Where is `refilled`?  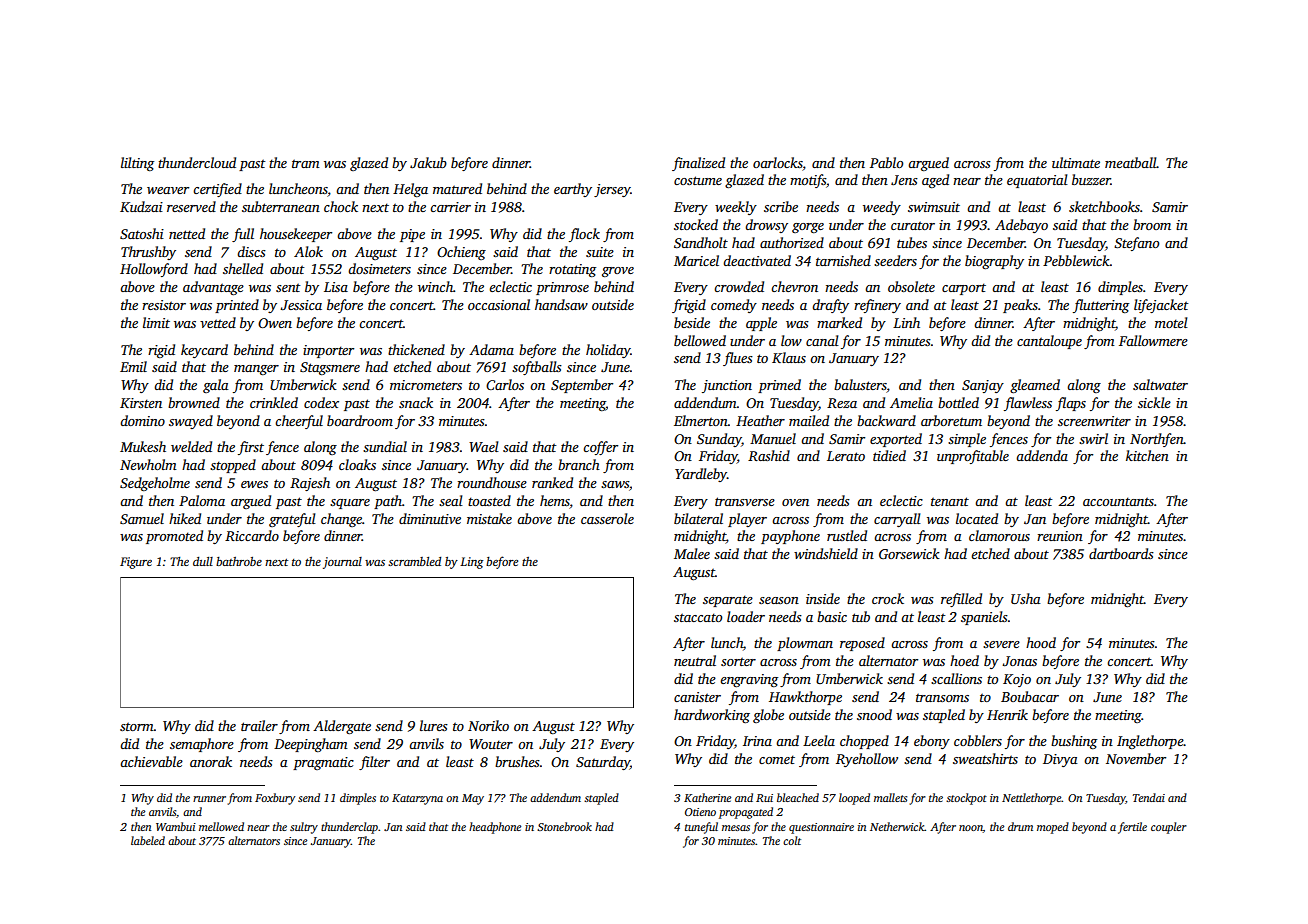
refilled is located at coordinates (961, 600).
